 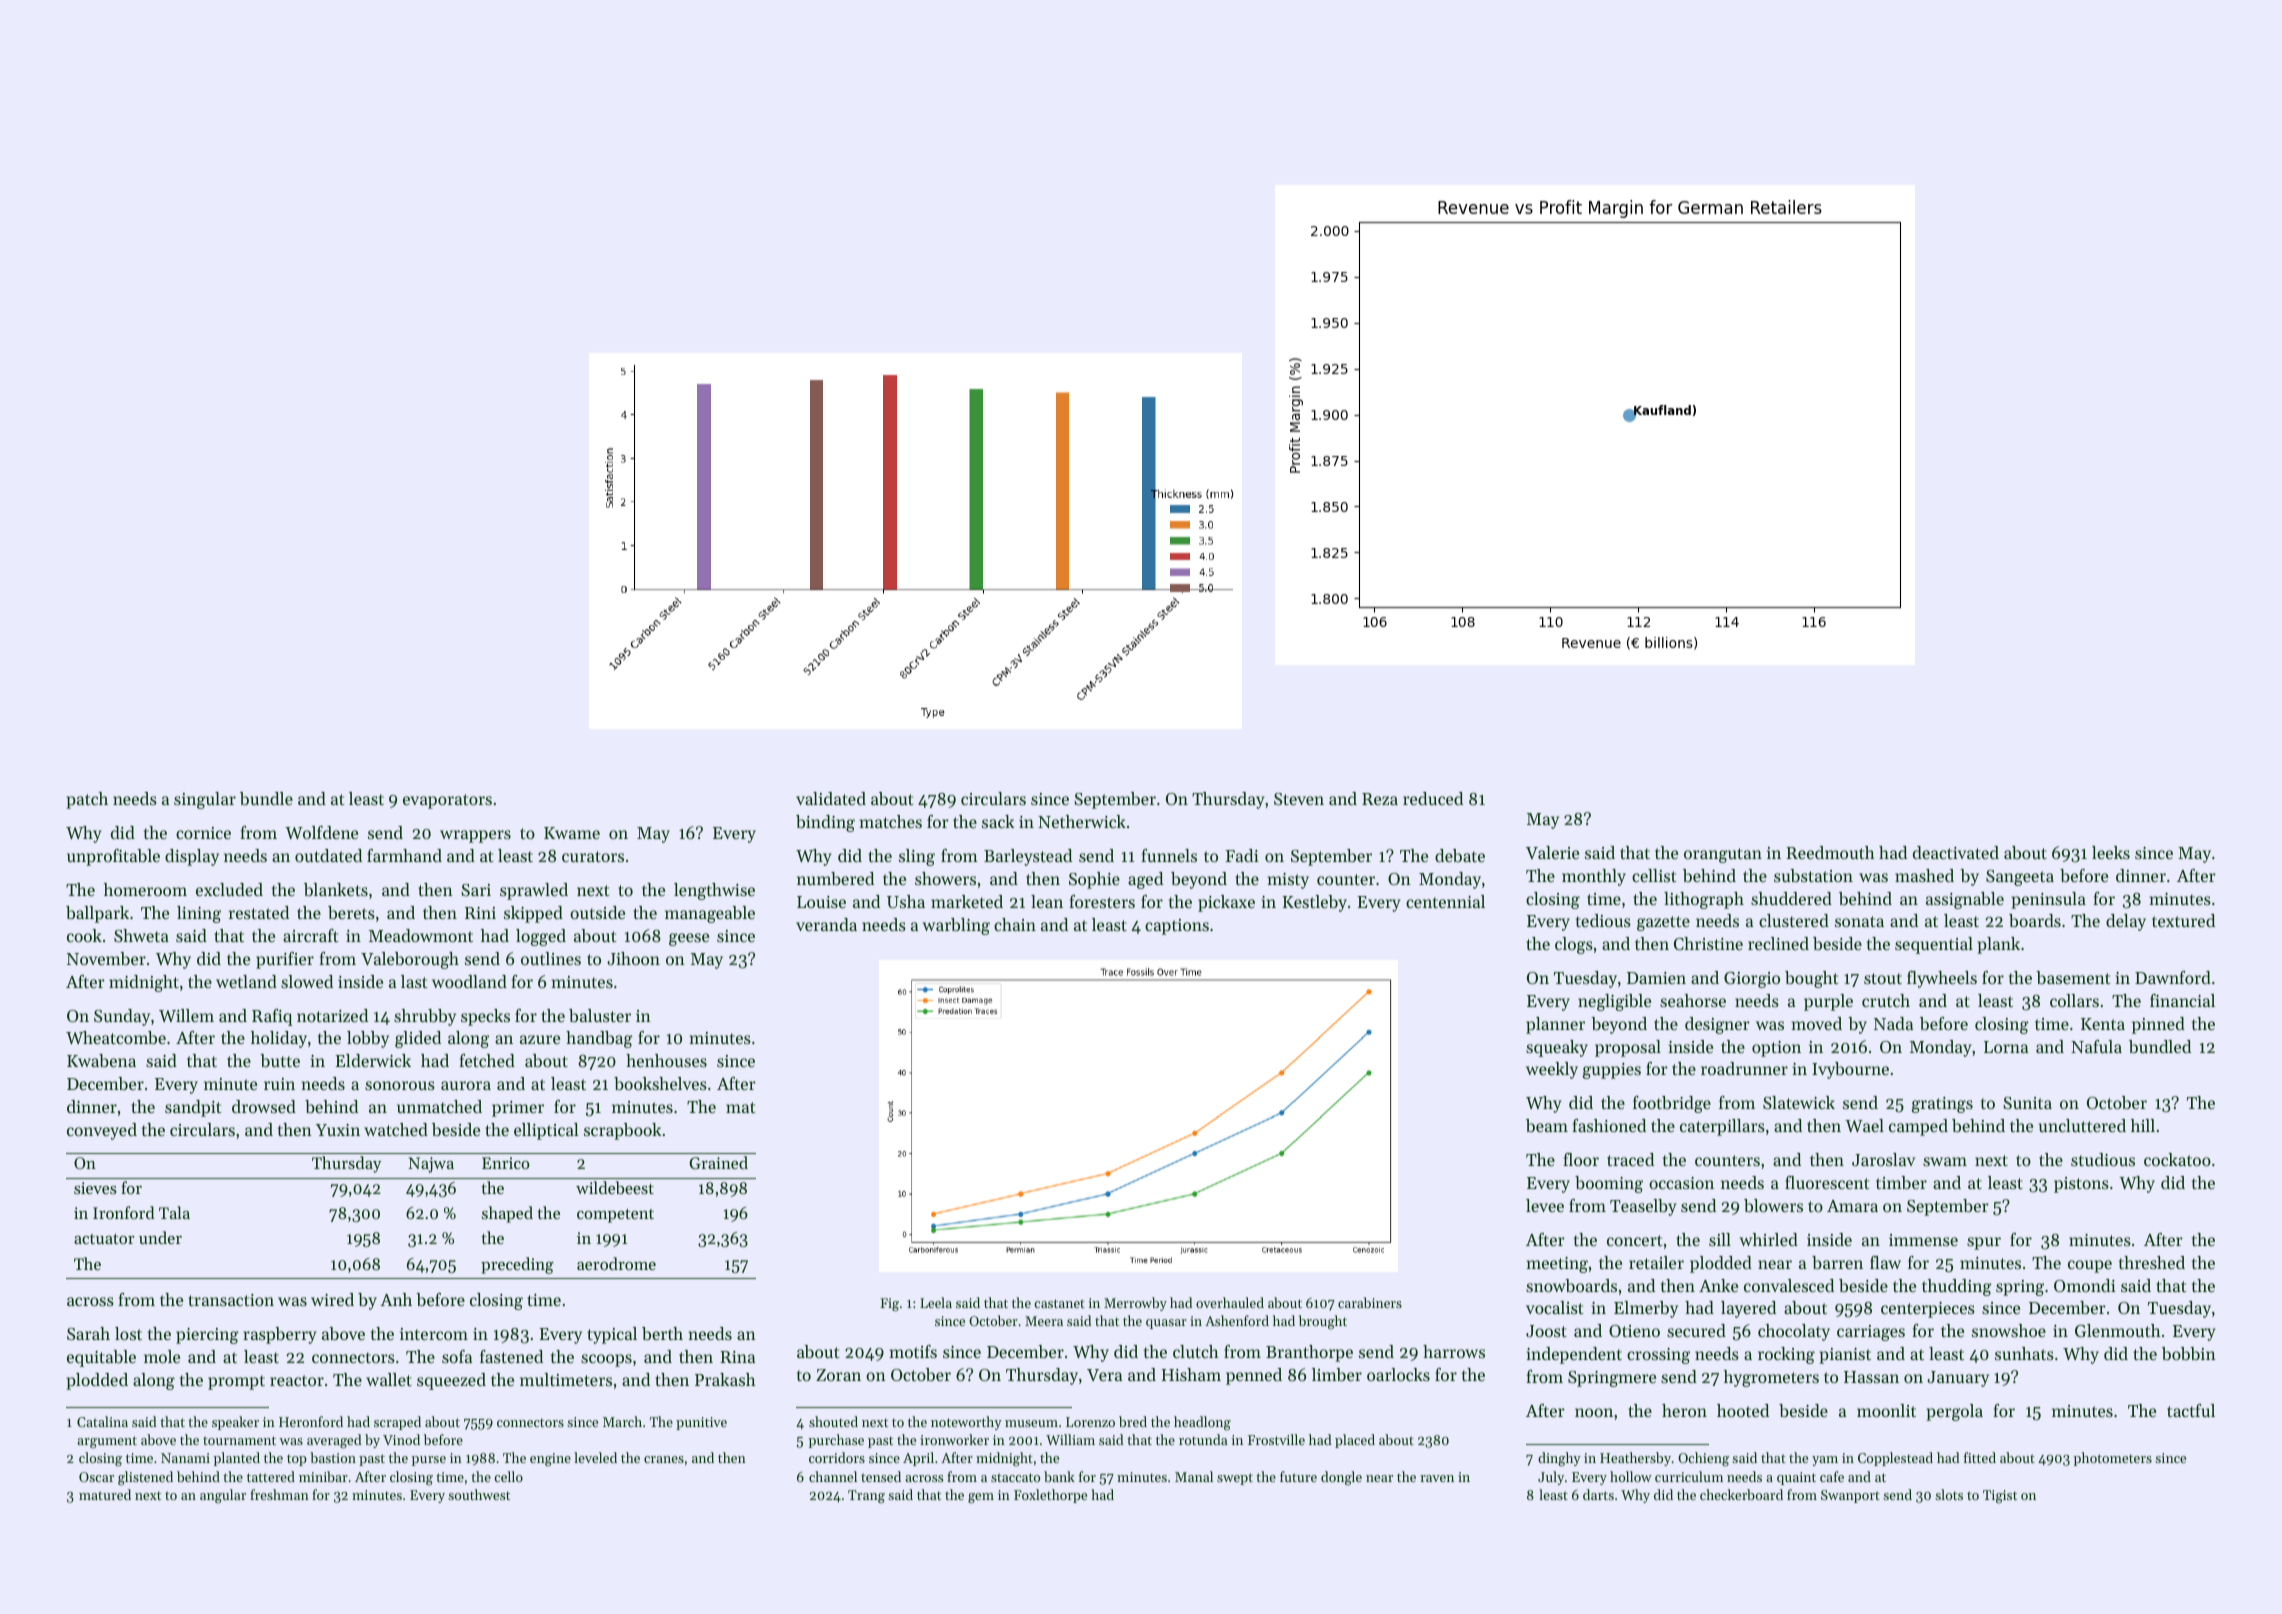 I want to click on lobby, so click(x=368, y=1039).
